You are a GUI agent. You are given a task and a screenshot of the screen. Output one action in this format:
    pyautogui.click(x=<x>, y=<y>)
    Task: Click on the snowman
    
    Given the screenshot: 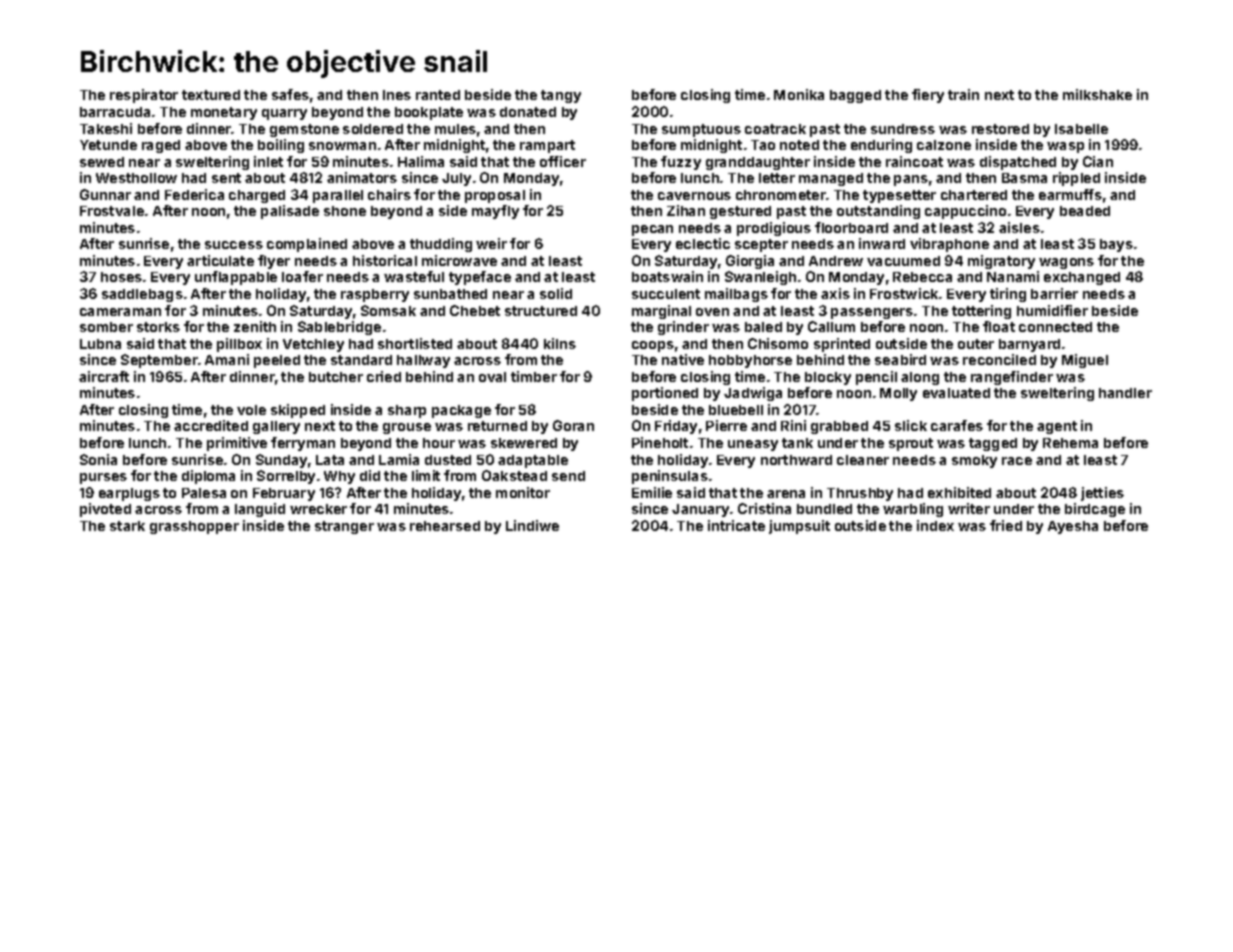 What is the action you would take?
    pyautogui.click(x=342, y=146)
